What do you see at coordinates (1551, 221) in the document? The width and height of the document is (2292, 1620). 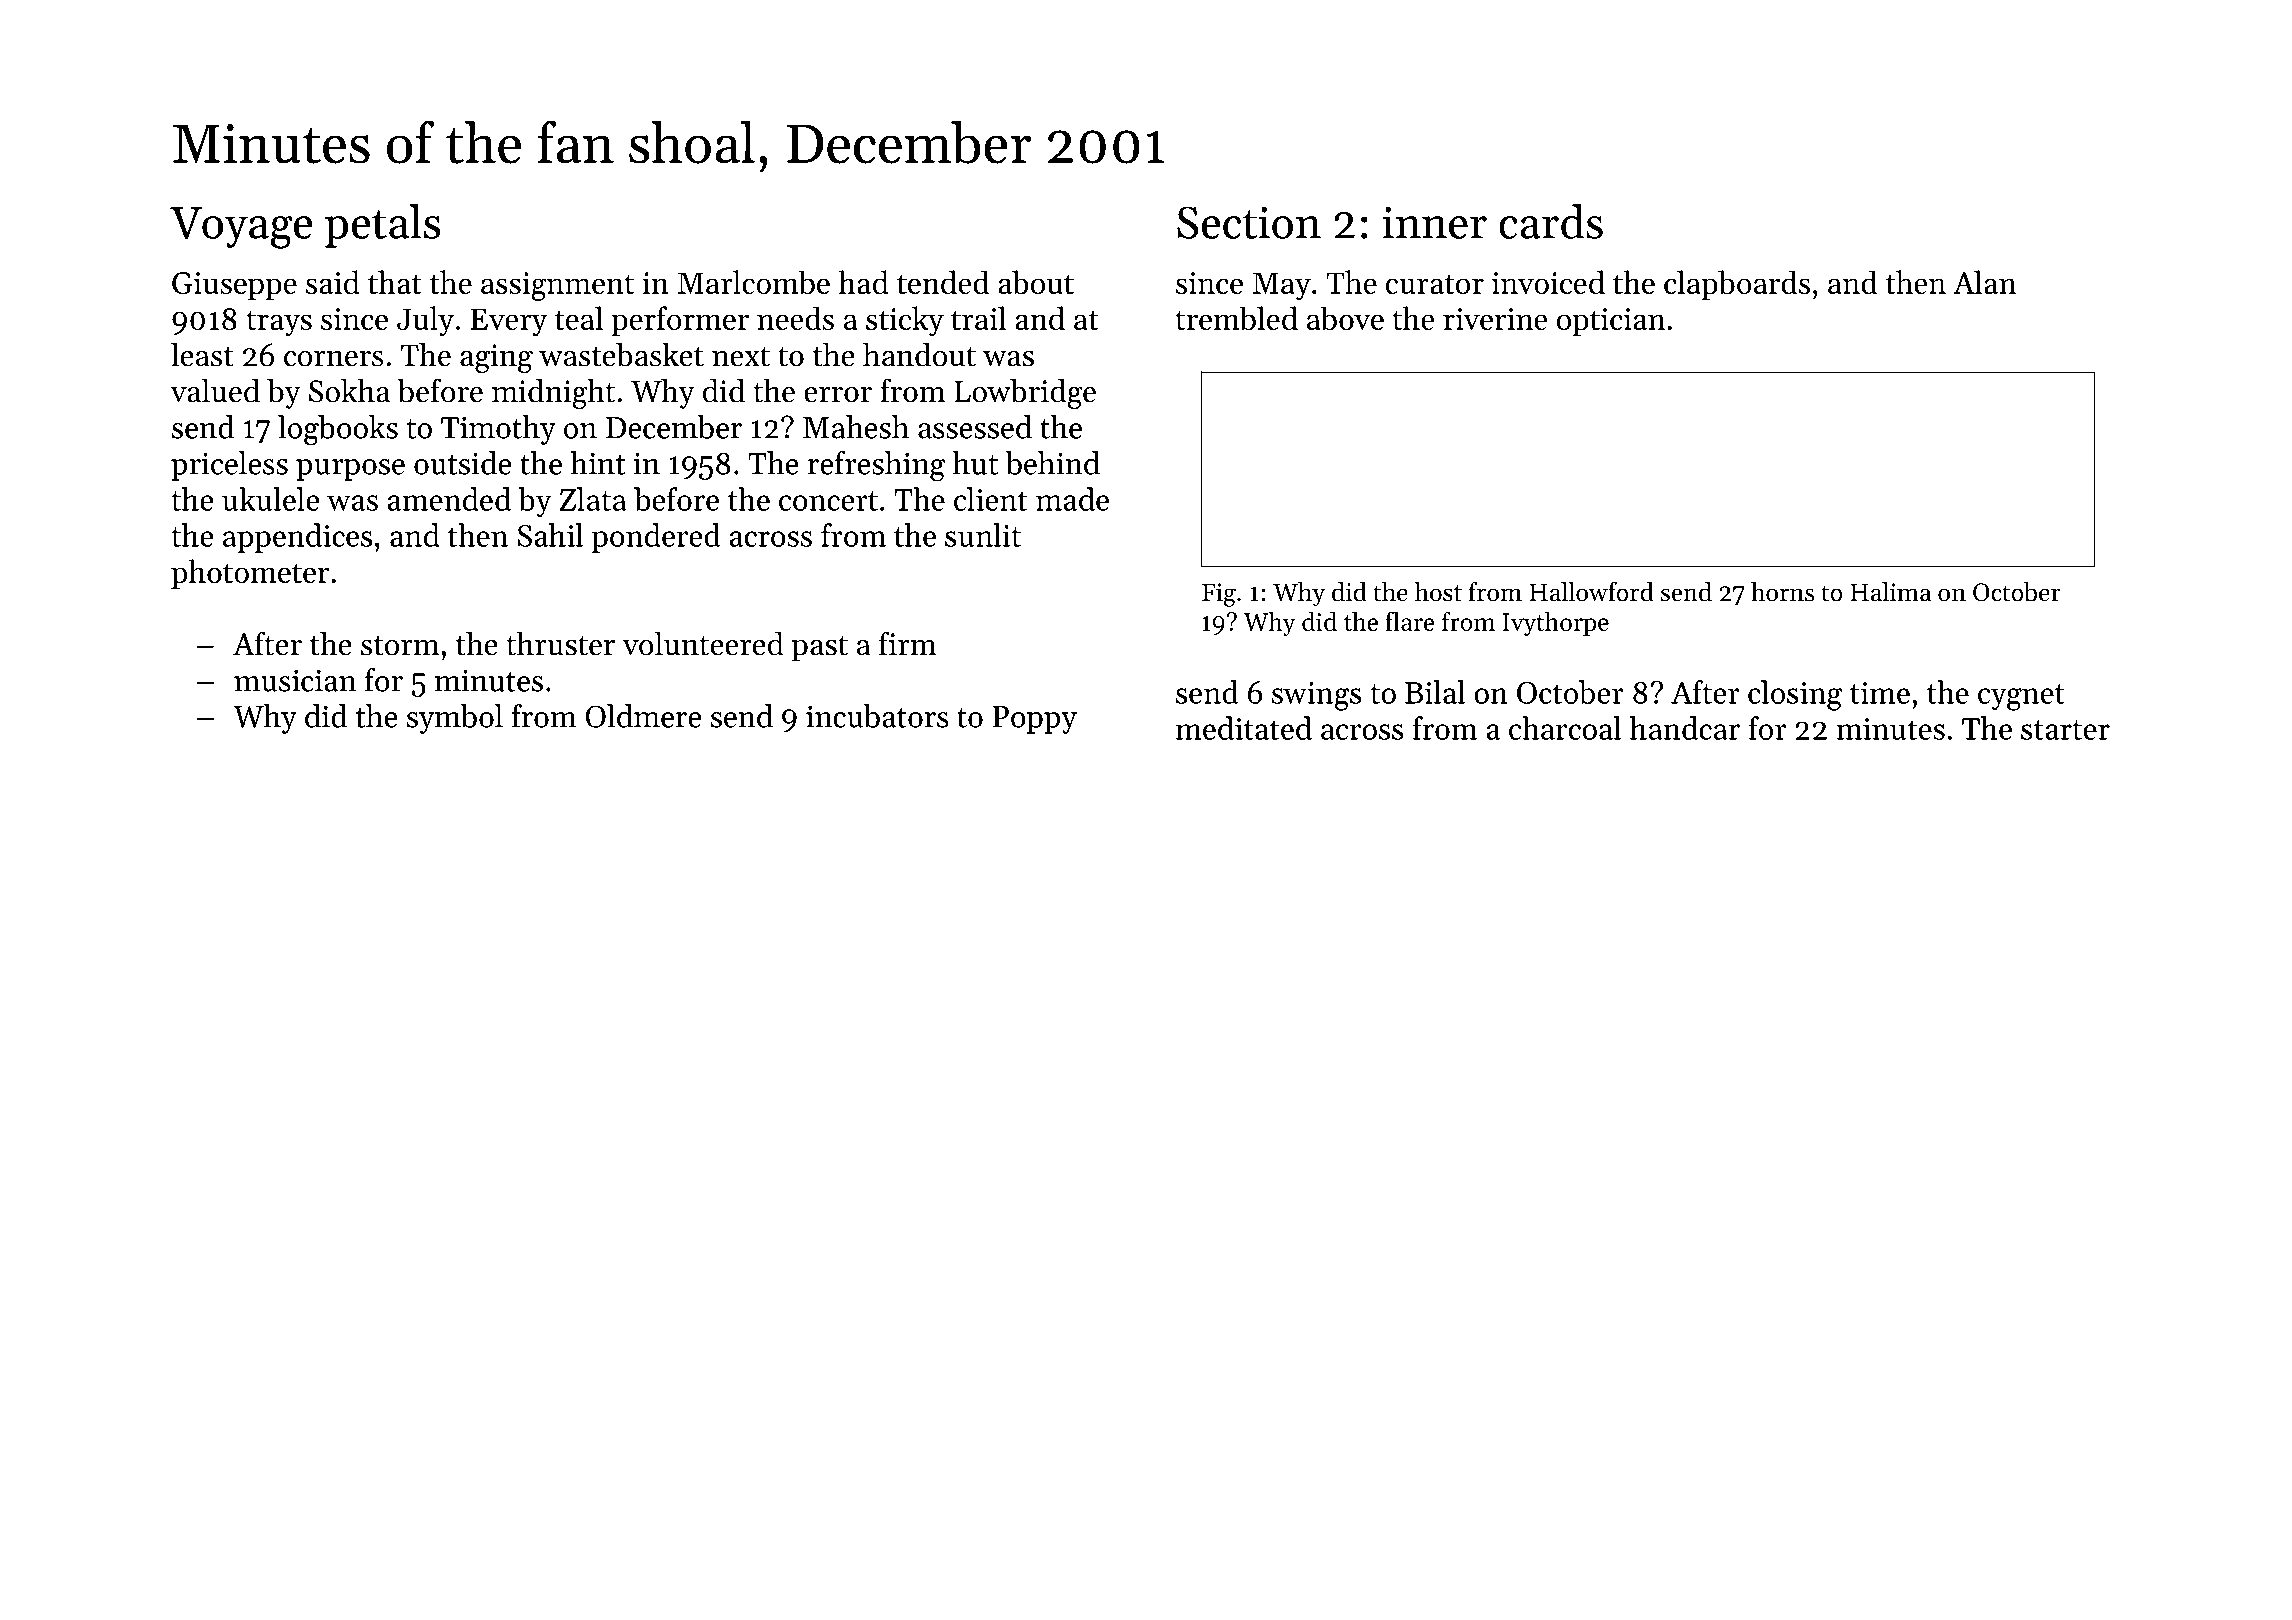 I see `cards` at bounding box center [1551, 221].
